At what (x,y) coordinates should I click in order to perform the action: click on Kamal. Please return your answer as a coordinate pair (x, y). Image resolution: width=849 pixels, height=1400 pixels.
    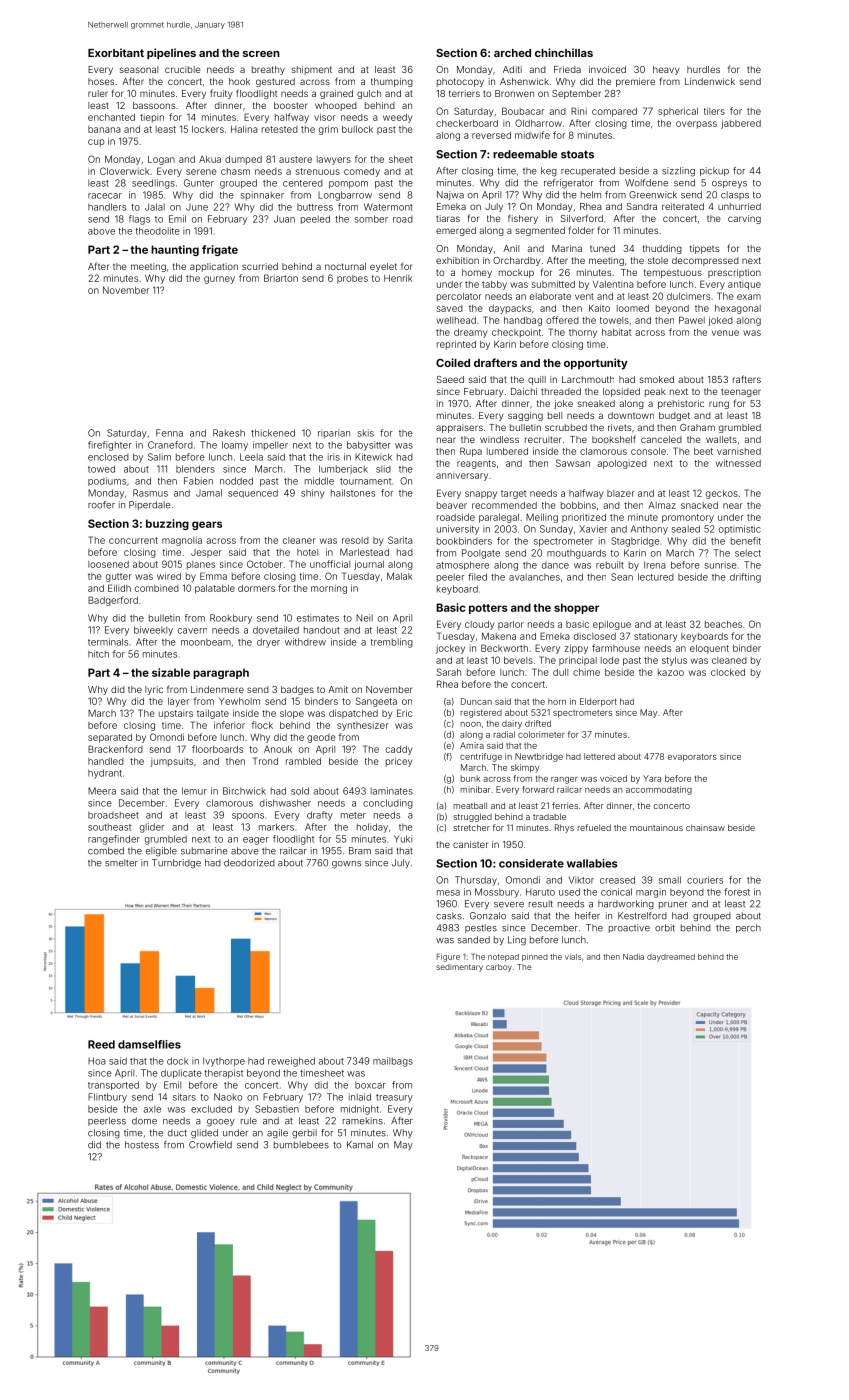
    Looking at the image, I should click on (360, 1145).
